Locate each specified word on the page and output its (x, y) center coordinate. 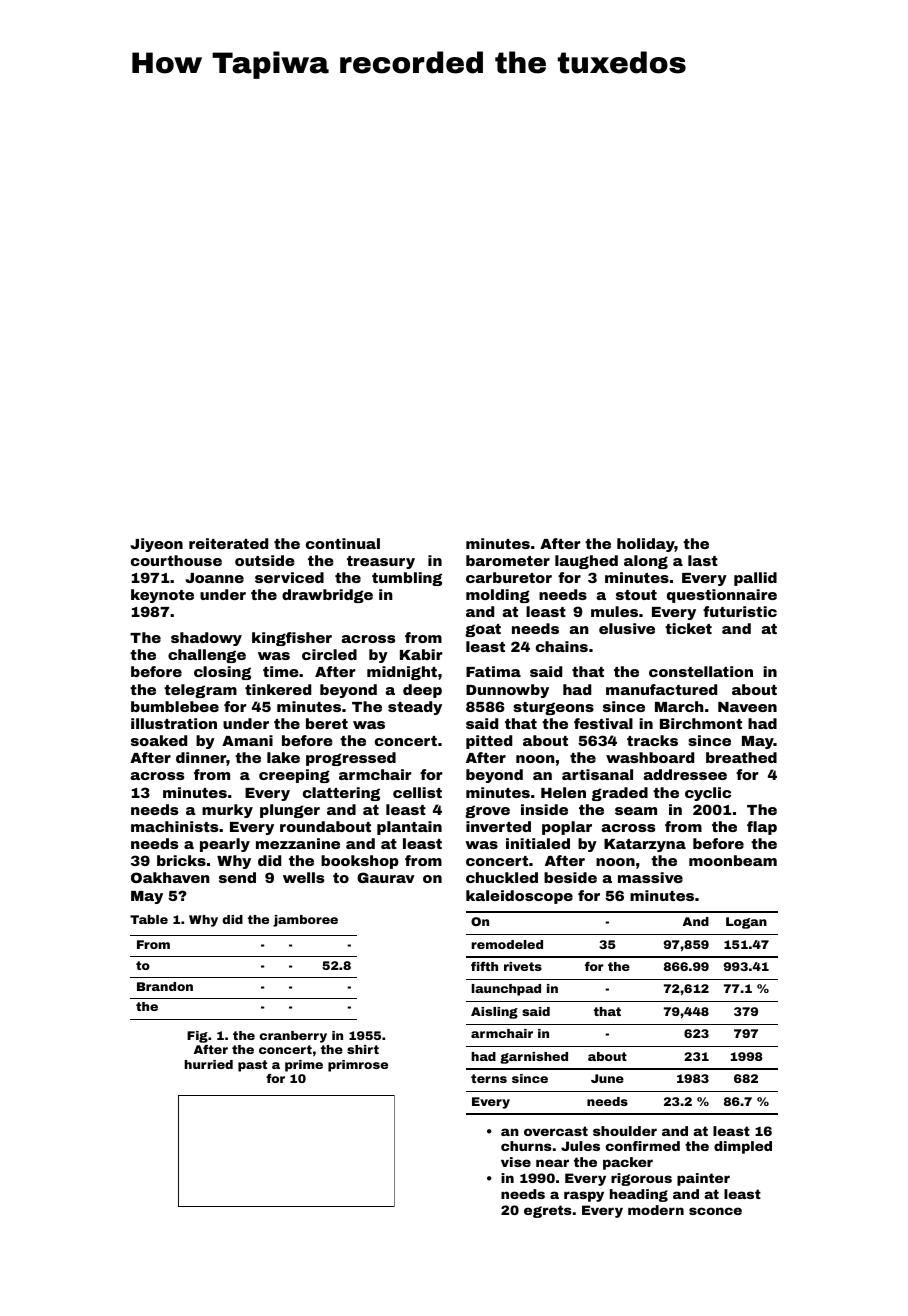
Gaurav (386, 877)
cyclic (708, 794)
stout (636, 595)
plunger (290, 811)
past (252, 1066)
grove (487, 811)
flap (762, 828)
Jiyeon (156, 545)
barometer (508, 560)
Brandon (165, 986)
